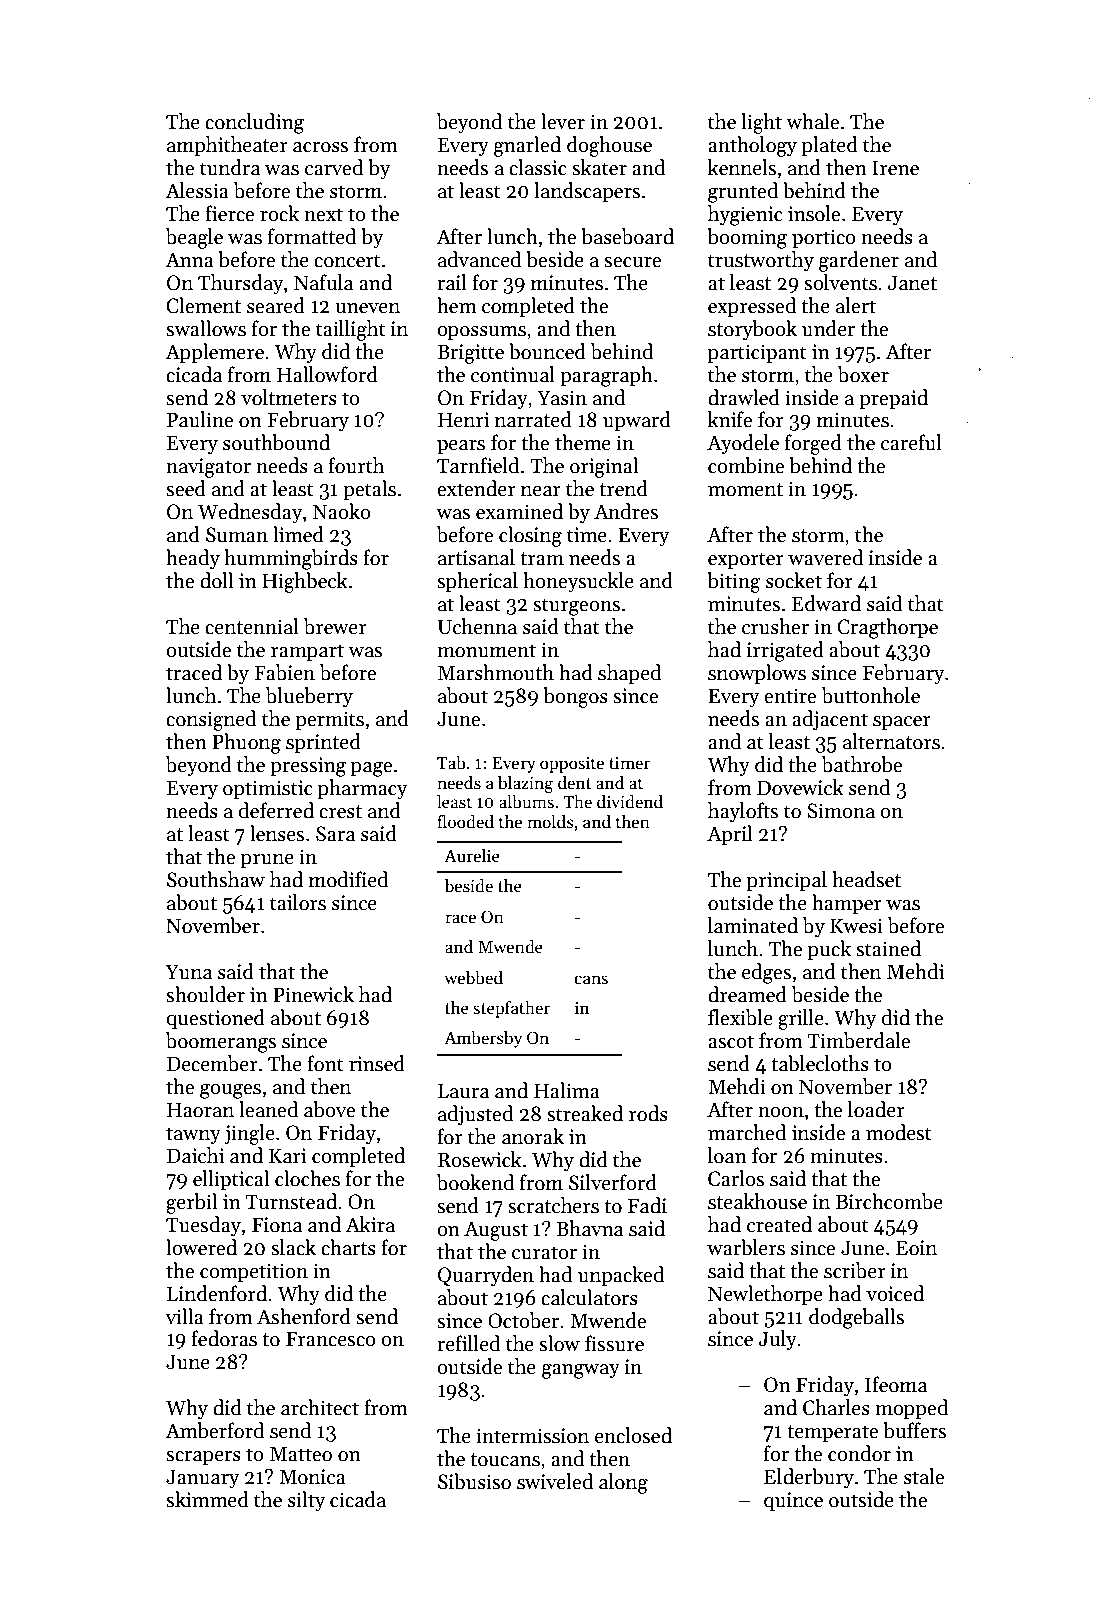 This page has height=1618, width=1117. What do you see at coordinates (194, 238) in the page?
I see `beagle` at bounding box center [194, 238].
